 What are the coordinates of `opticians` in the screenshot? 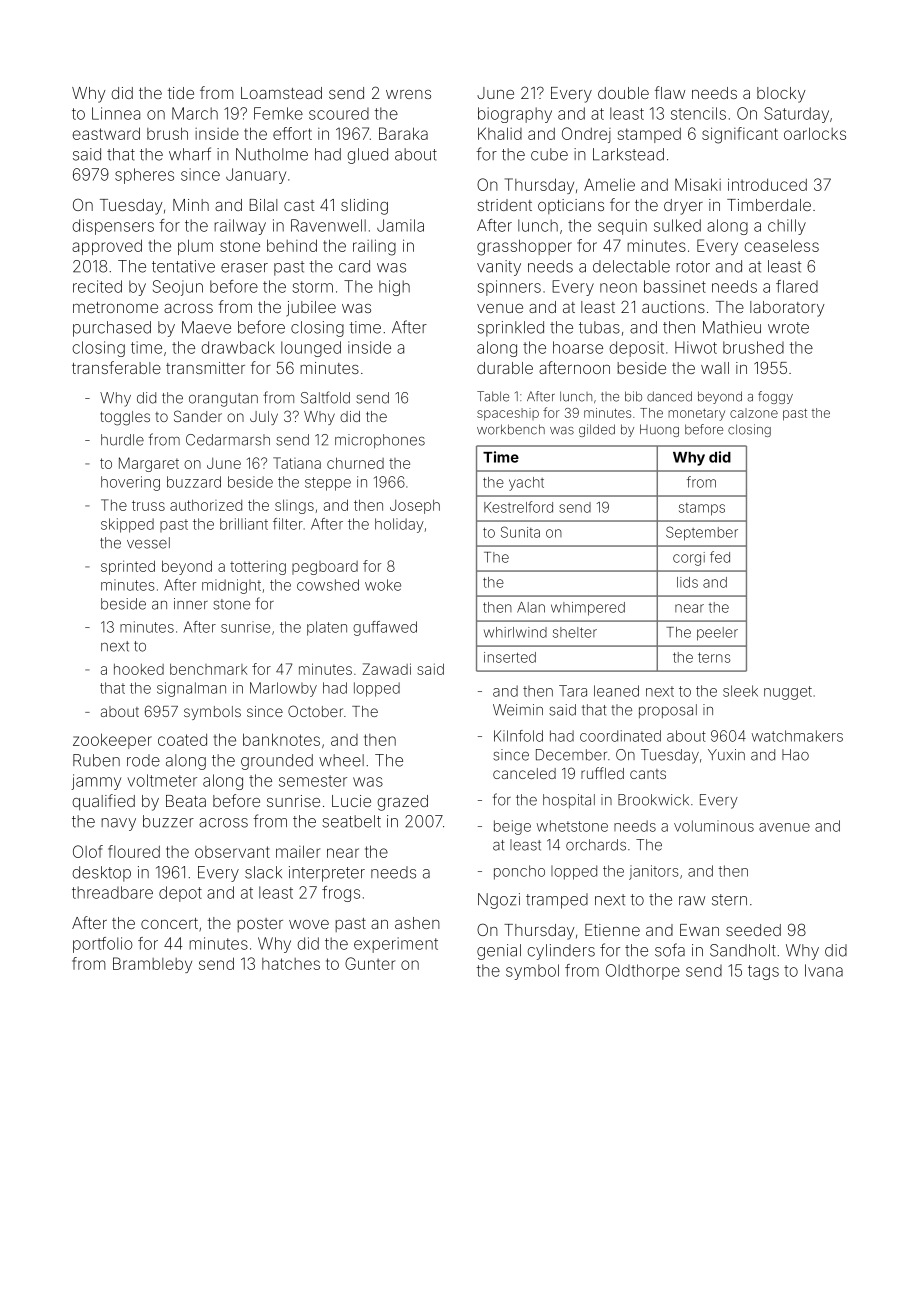 It's located at (571, 206).
